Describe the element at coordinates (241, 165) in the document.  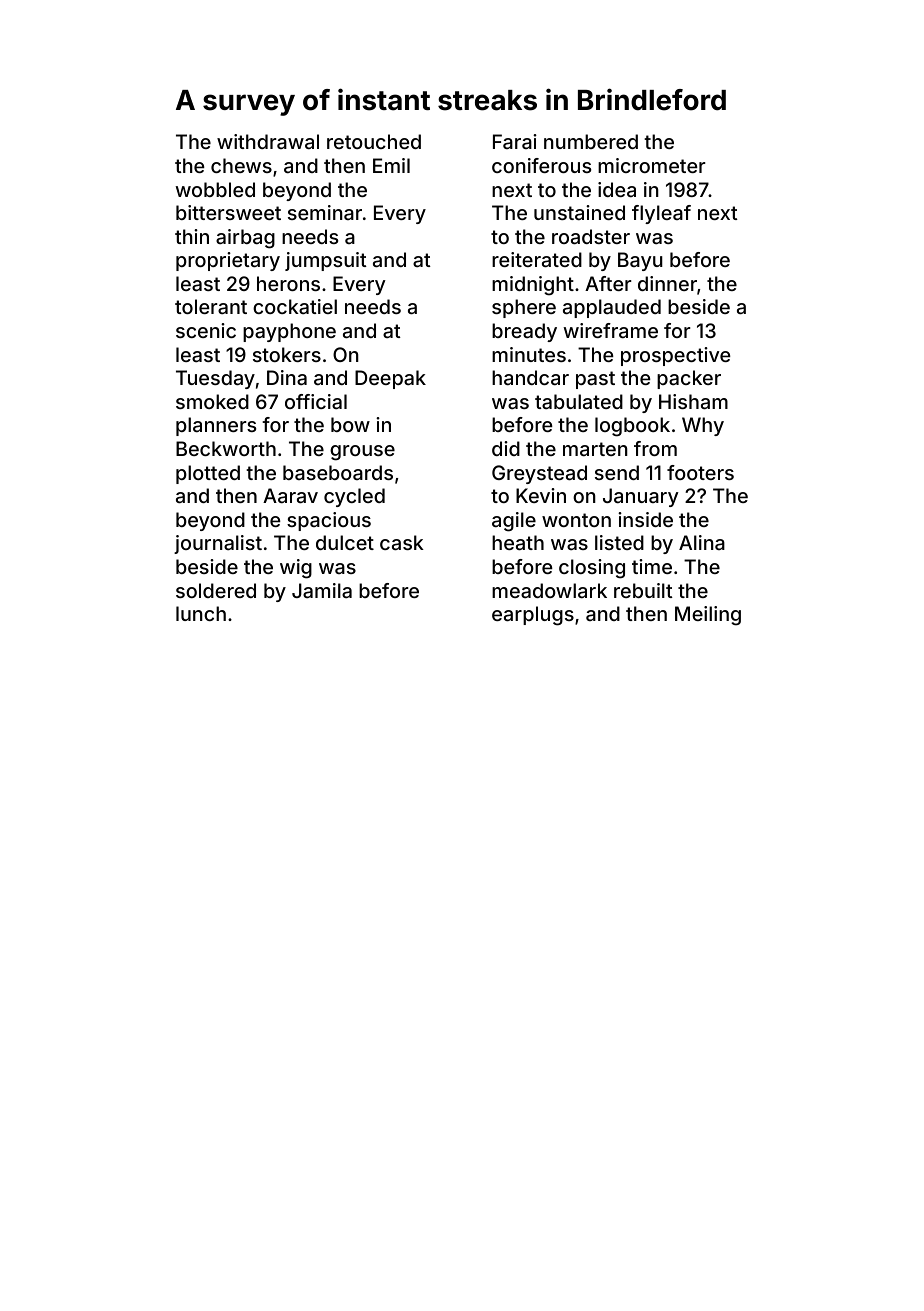
I see `chews` at that location.
